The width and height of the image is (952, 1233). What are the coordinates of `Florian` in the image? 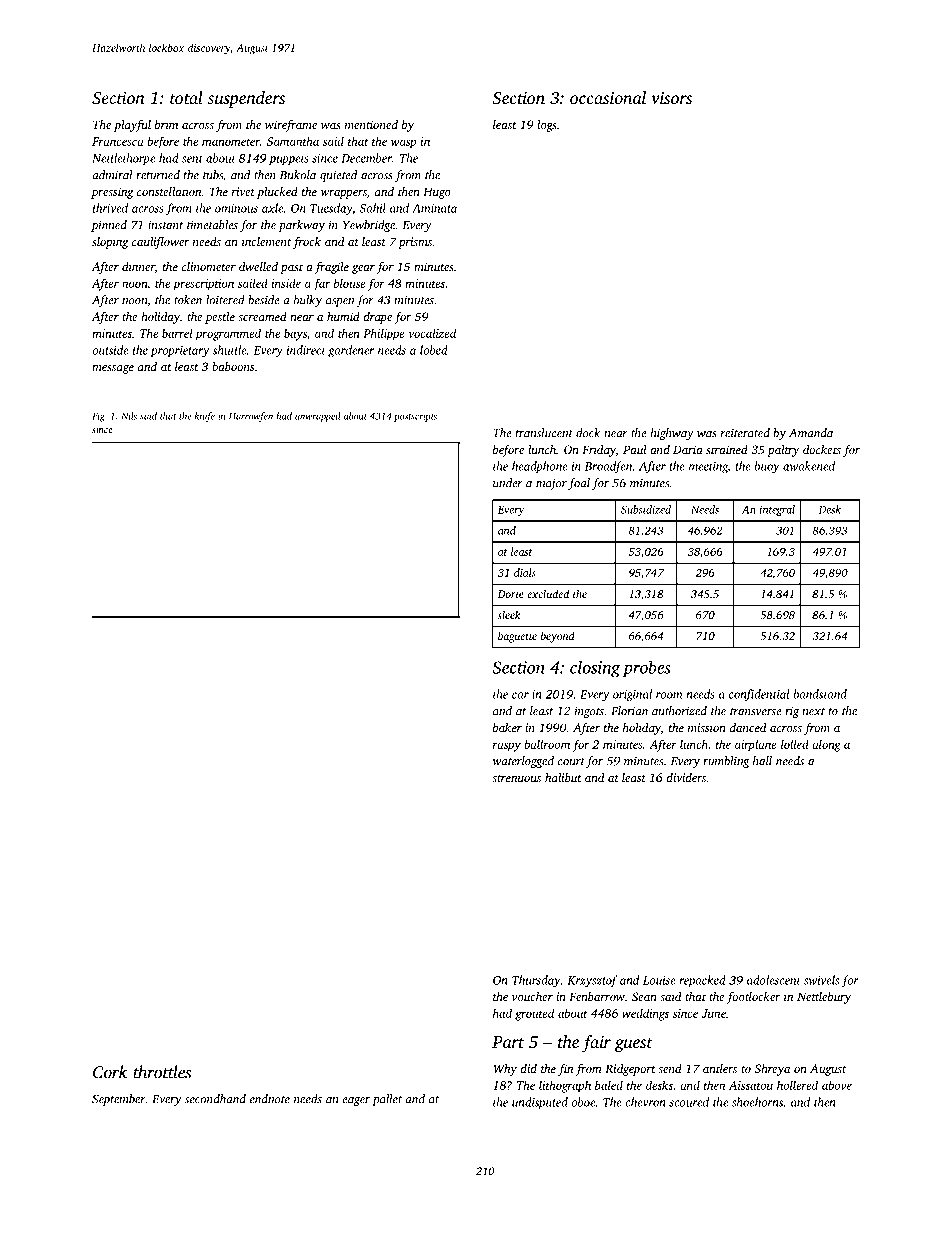 It's located at (629, 711).
